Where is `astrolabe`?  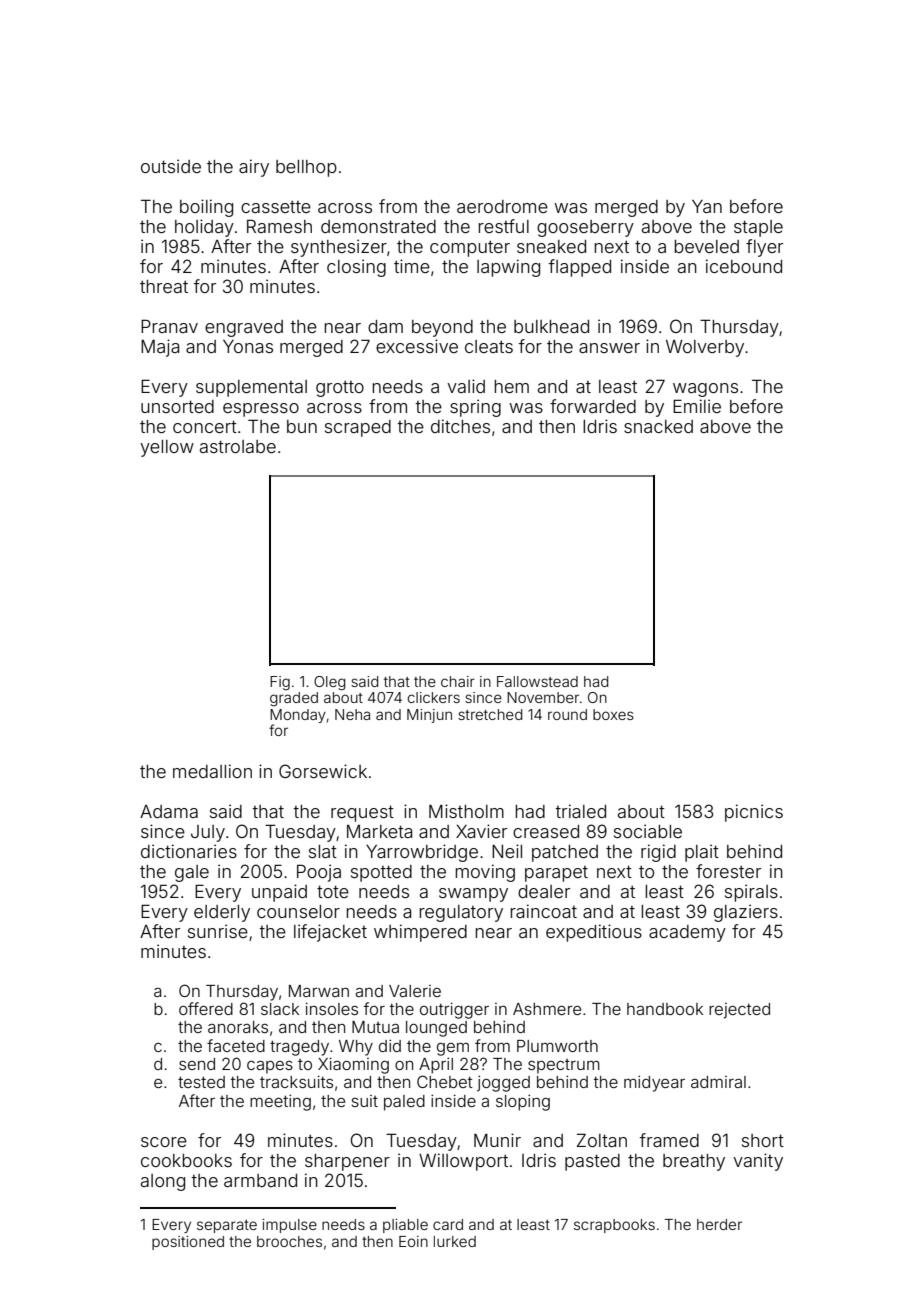 astrolabe is located at coordinates (238, 446).
